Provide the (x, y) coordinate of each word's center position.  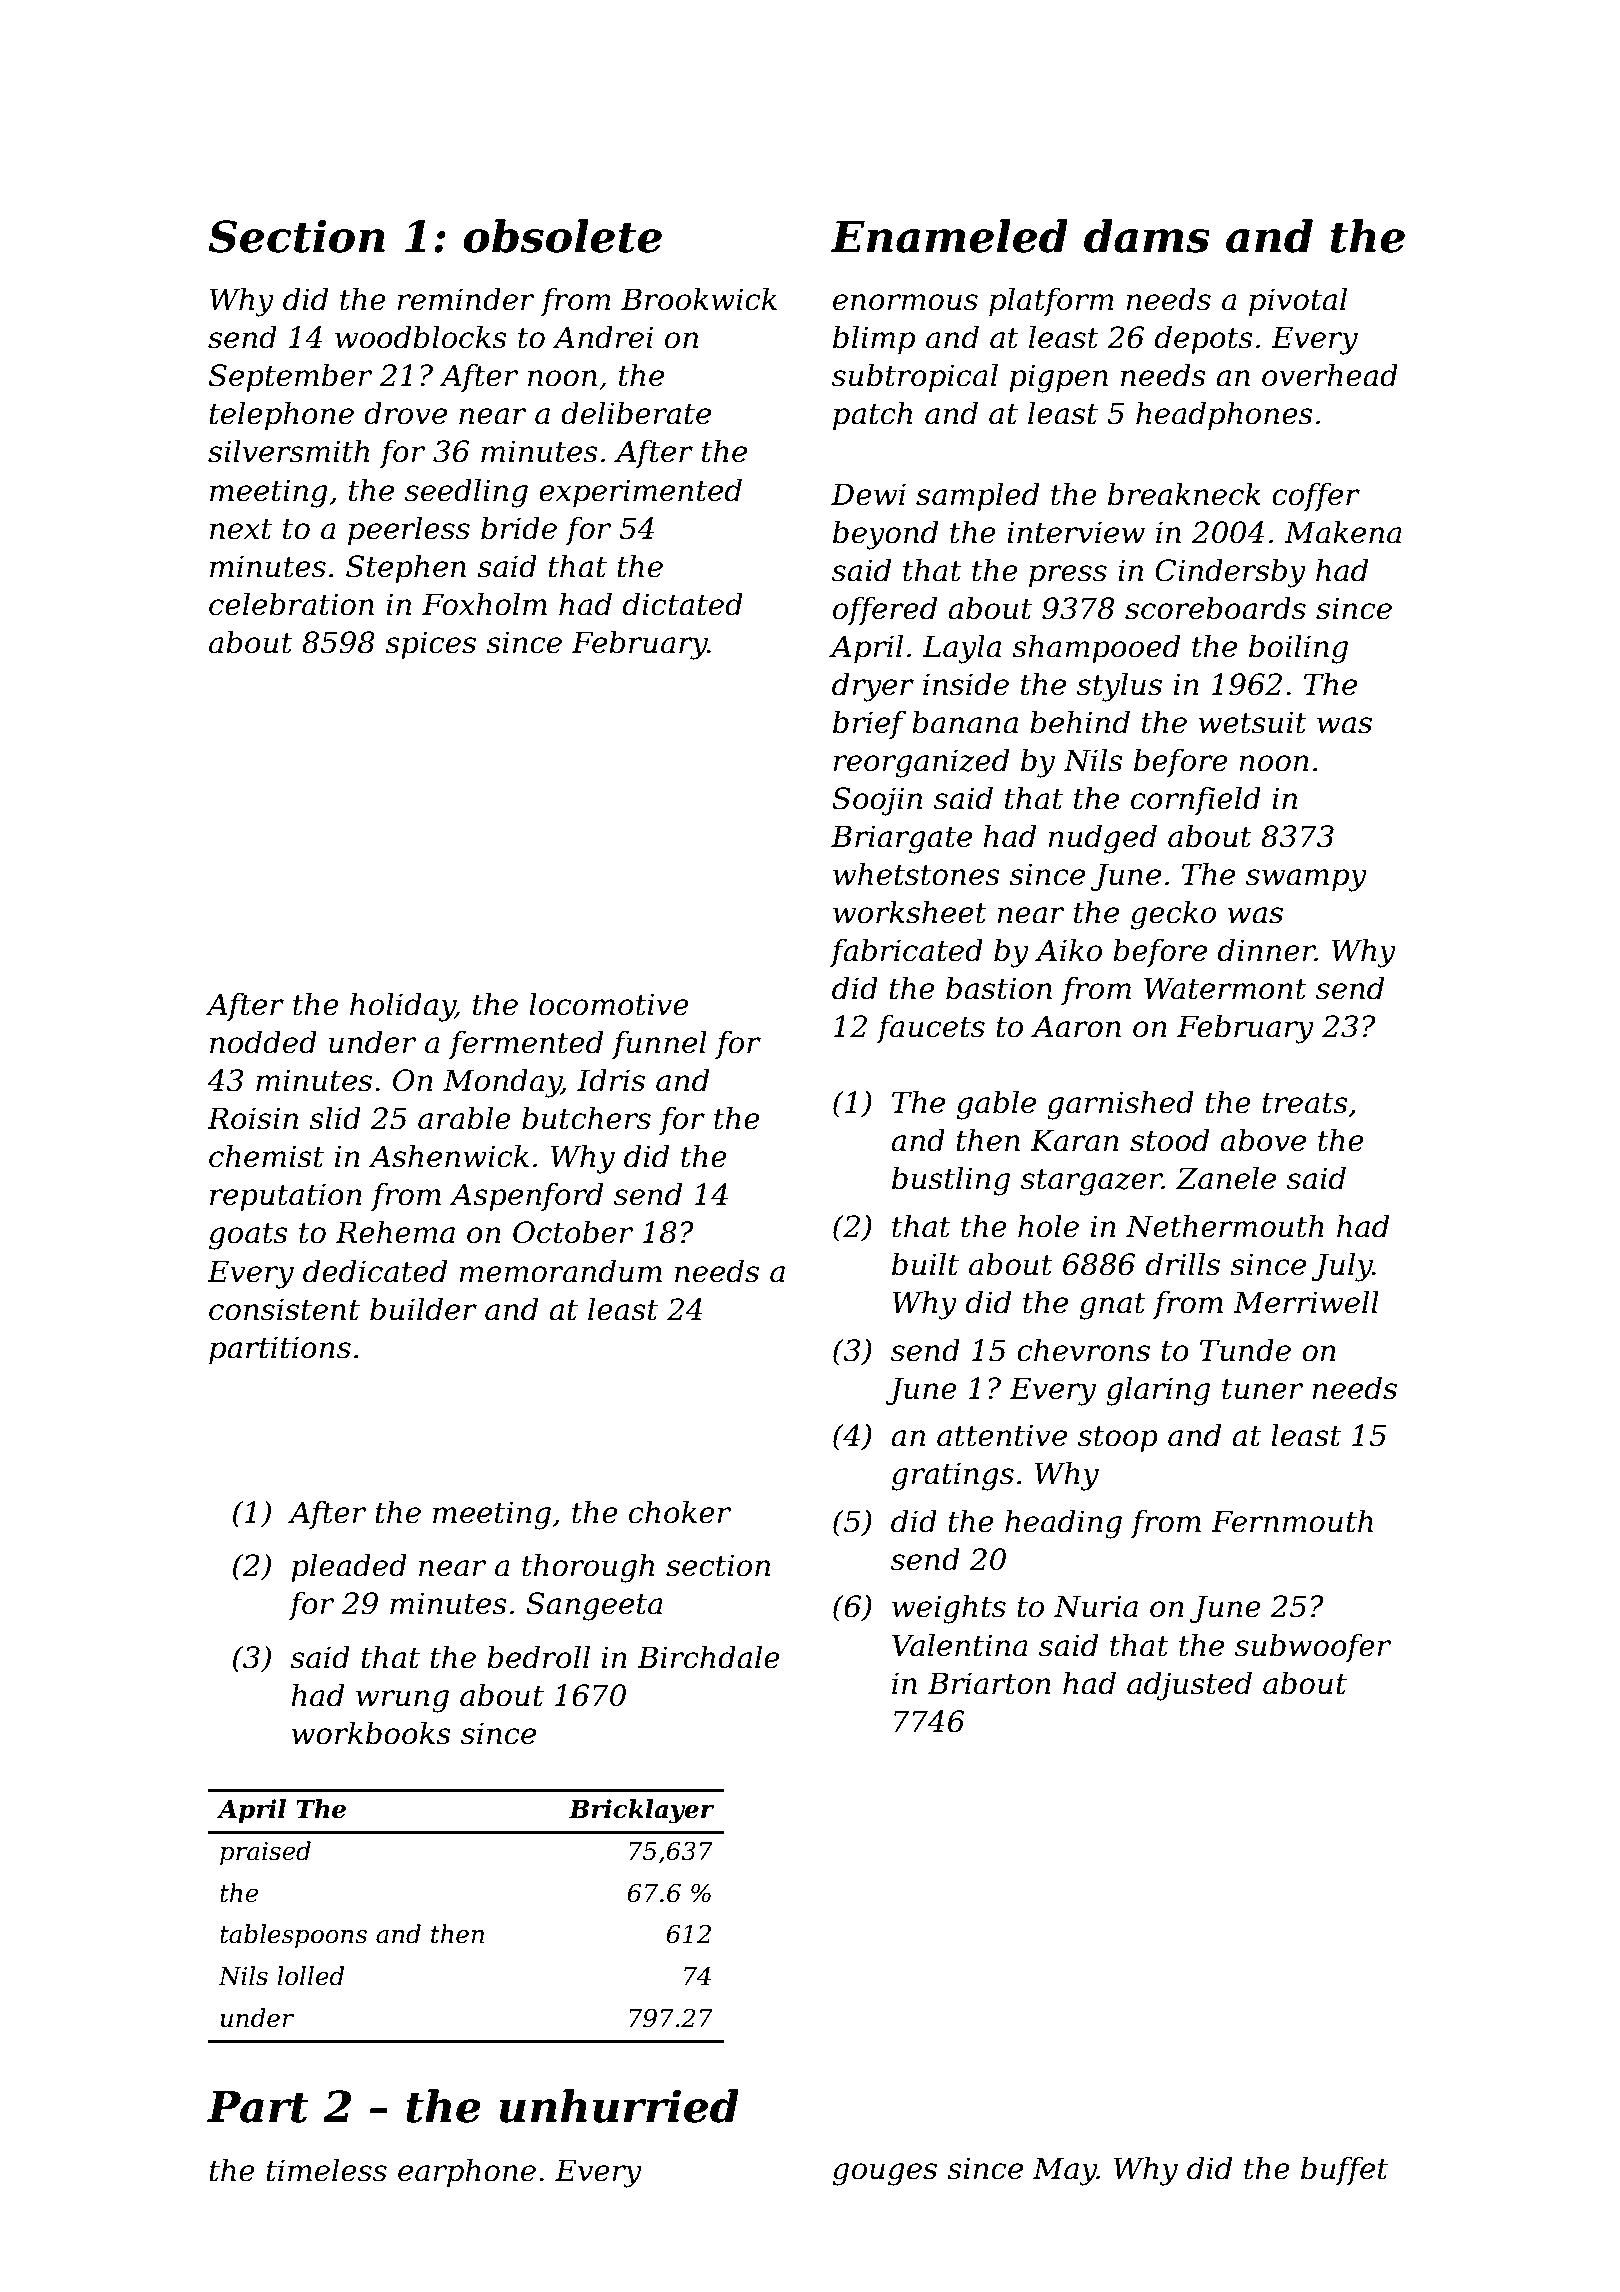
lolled (310, 1976)
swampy (1306, 880)
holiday (402, 1007)
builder (423, 1309)
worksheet (910, 912)
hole (1048, 1226)
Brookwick (699, 299)
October (573, 1232)
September (290, 377)
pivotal (1298, 301)
